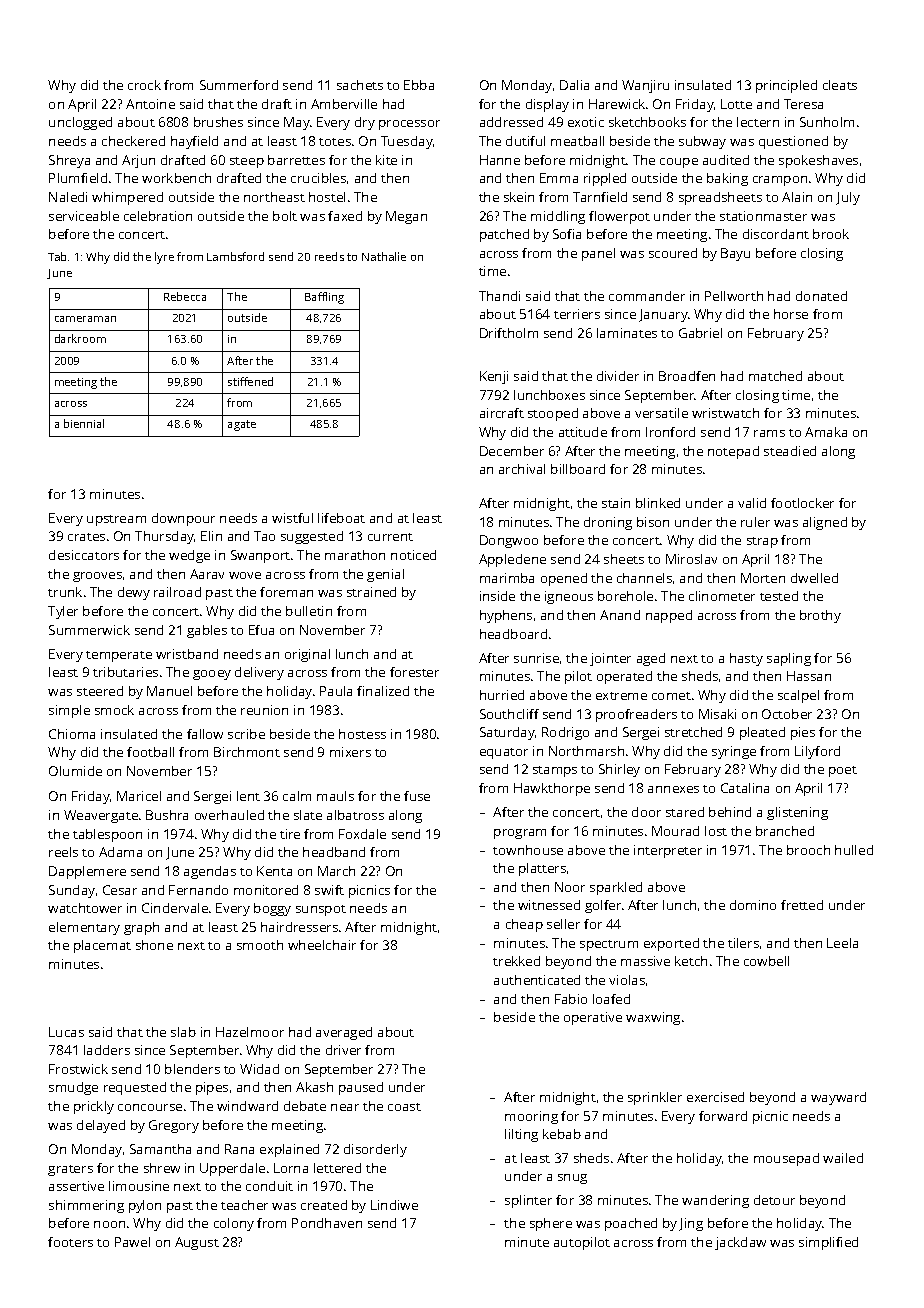 This document has height=1308, width=924. What do you see at coordinates (762, 733) in the document?
I see `pleated` at bounding box center [762, 733].
